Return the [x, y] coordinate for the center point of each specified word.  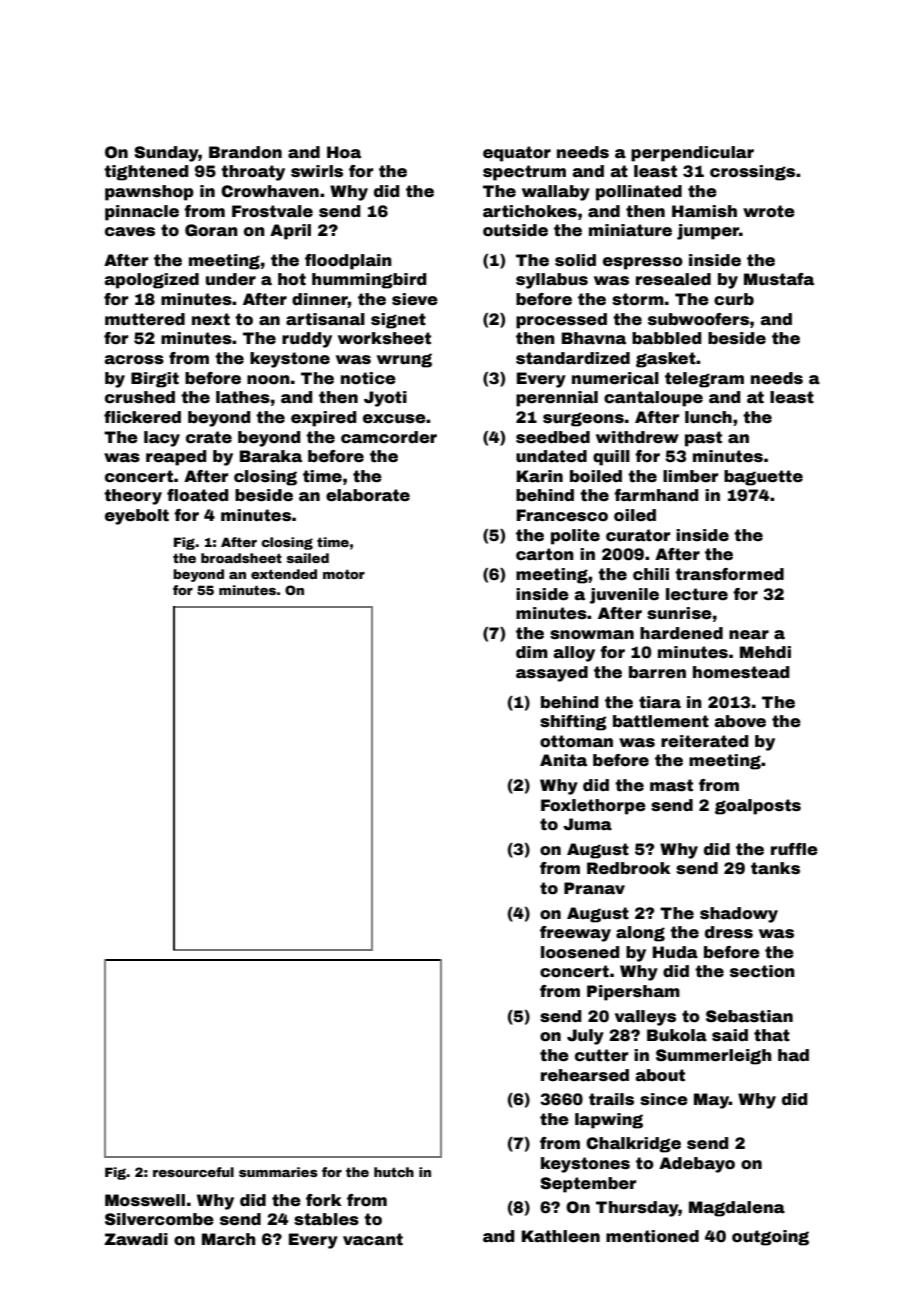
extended [284, 574]
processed [561, 321]
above [740, 721]
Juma [587, 824]
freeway [575, 934]
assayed [552, 674]
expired [323, 419]
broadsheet [241, 558]
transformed [729, 574]
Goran [211, 230]
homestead [741, 672]
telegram [704, 380]
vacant [373, 1239]
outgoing [770, 1238]
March [229, 1239]
